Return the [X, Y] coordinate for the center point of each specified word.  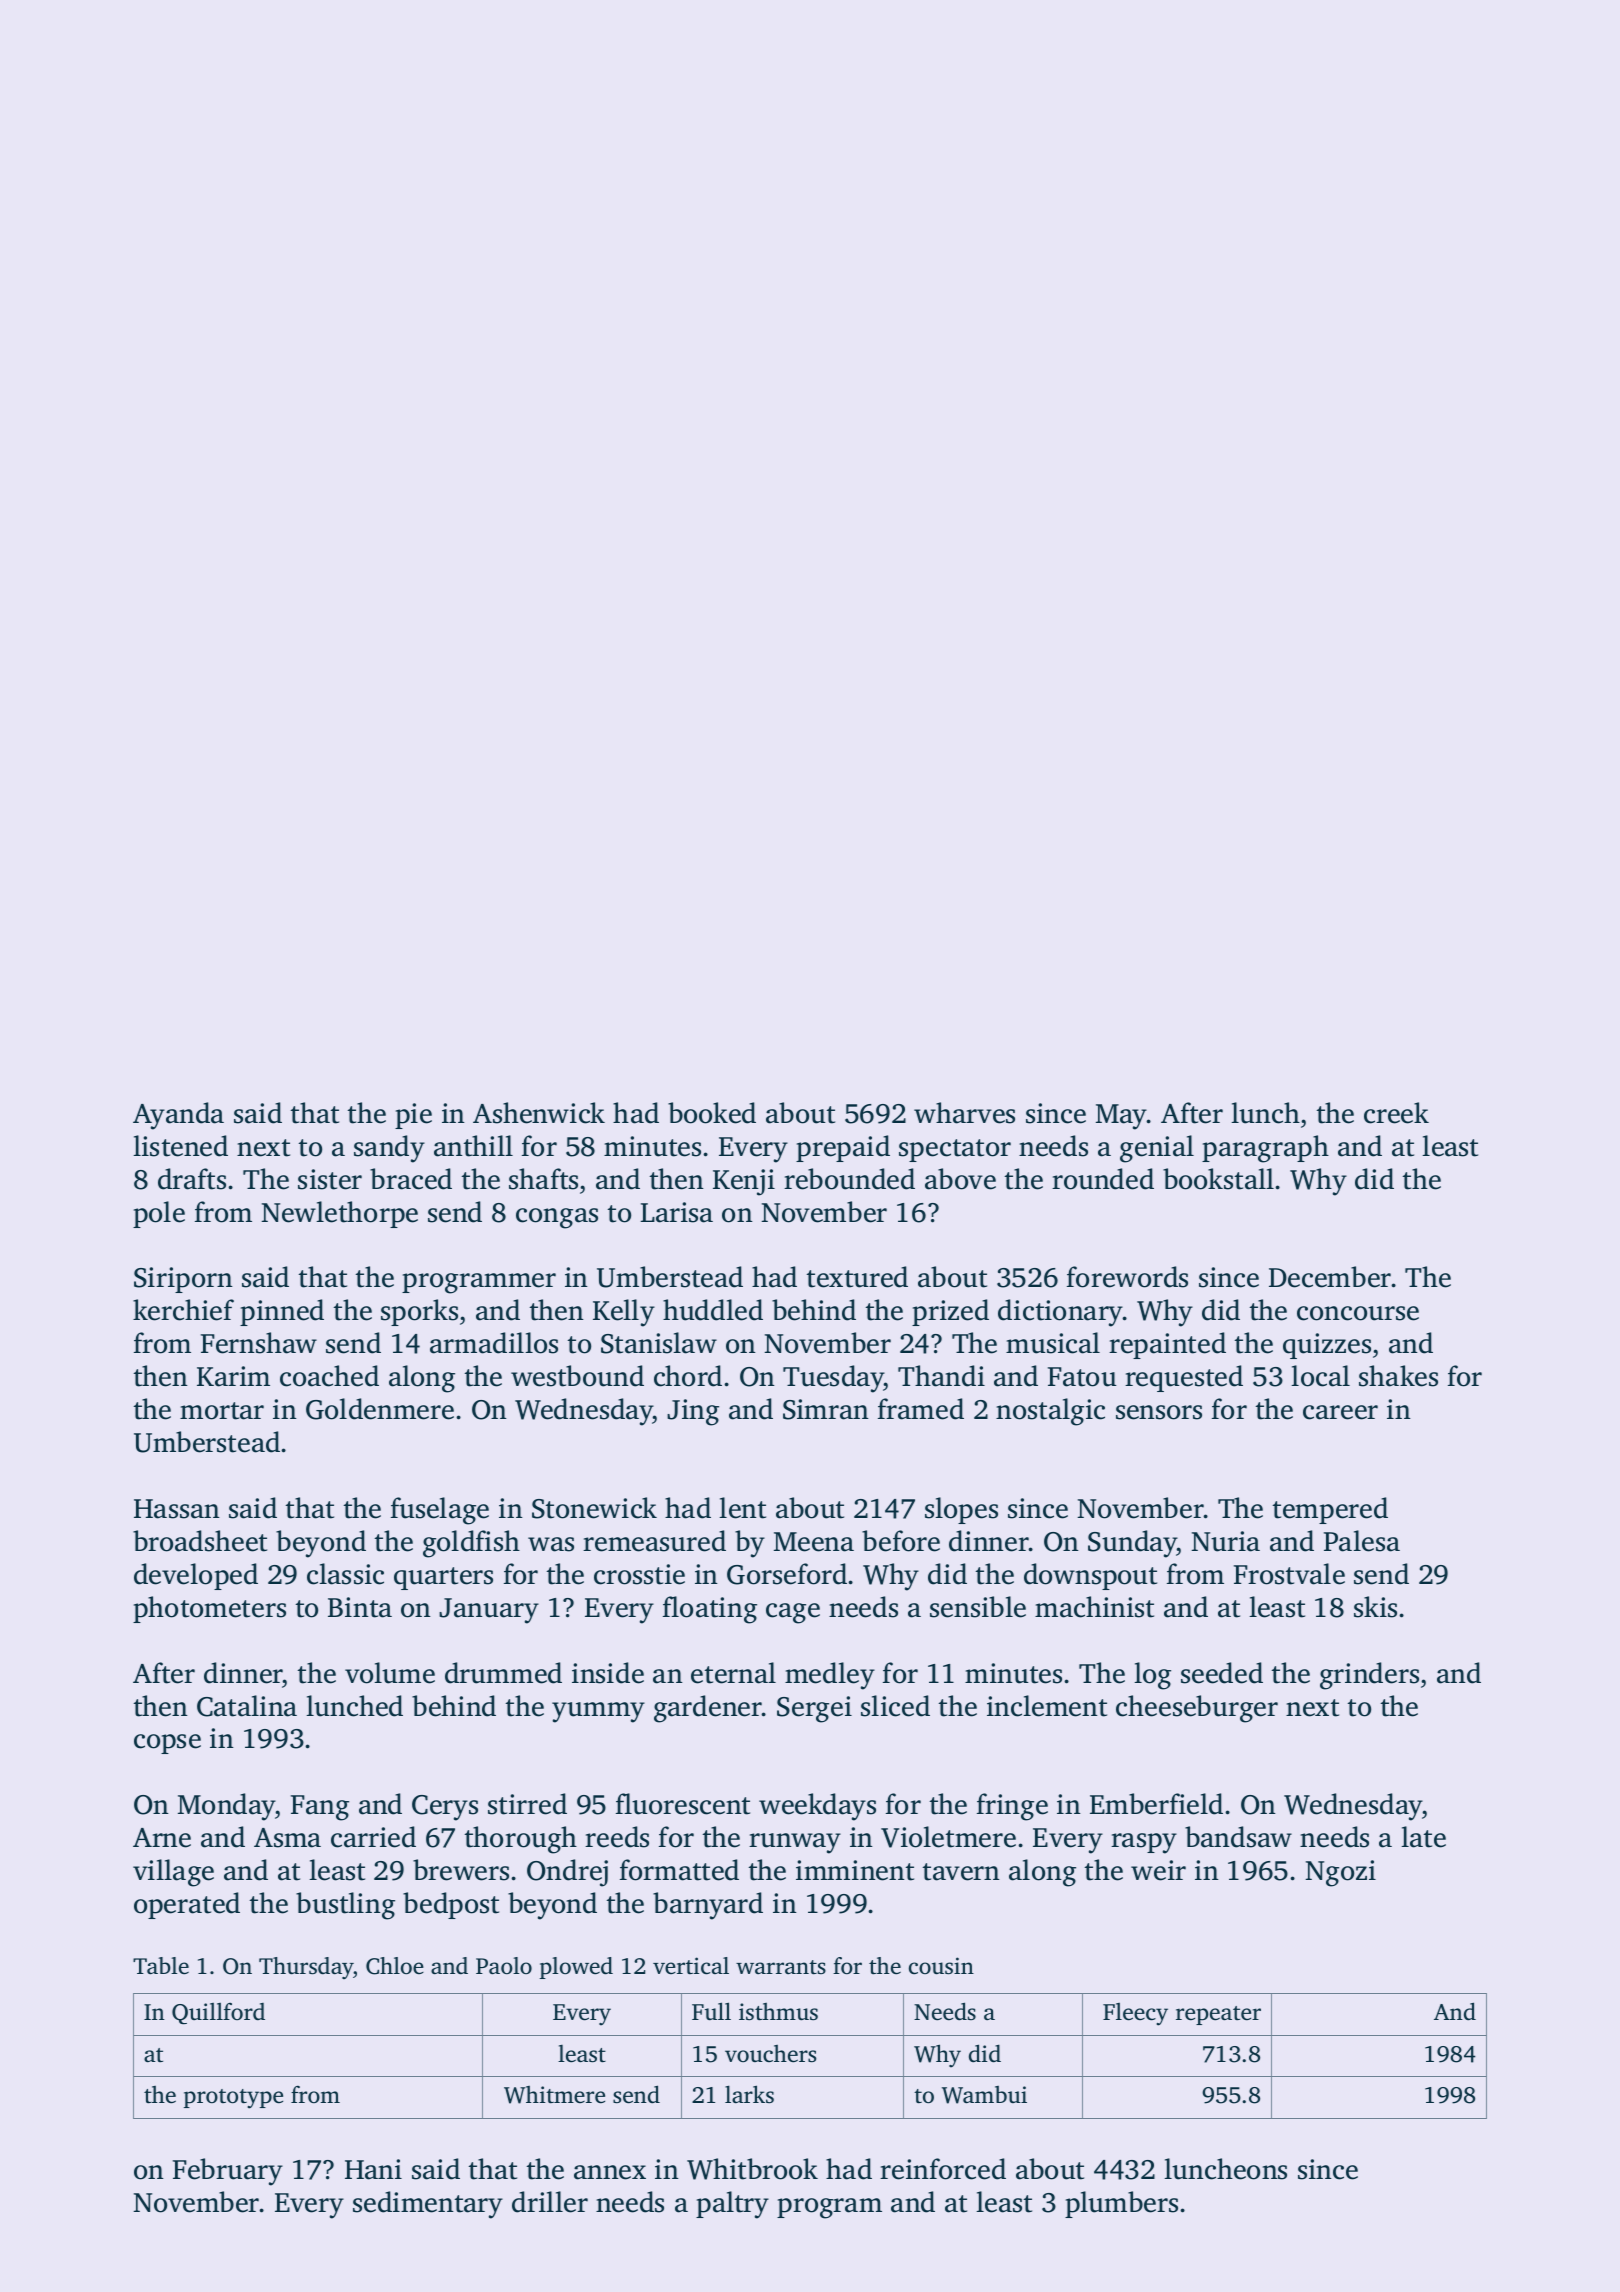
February [228, 2172]
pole [159, 1214]
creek [1396, 1113]
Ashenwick [539, 1113]
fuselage [440, 1511]
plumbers [1121, 2204]
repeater [1218, 2015]
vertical [691, 1966]
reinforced [943, 2169]
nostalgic [1050, 1412]
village [173, 1873]
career [1340, 1412]
